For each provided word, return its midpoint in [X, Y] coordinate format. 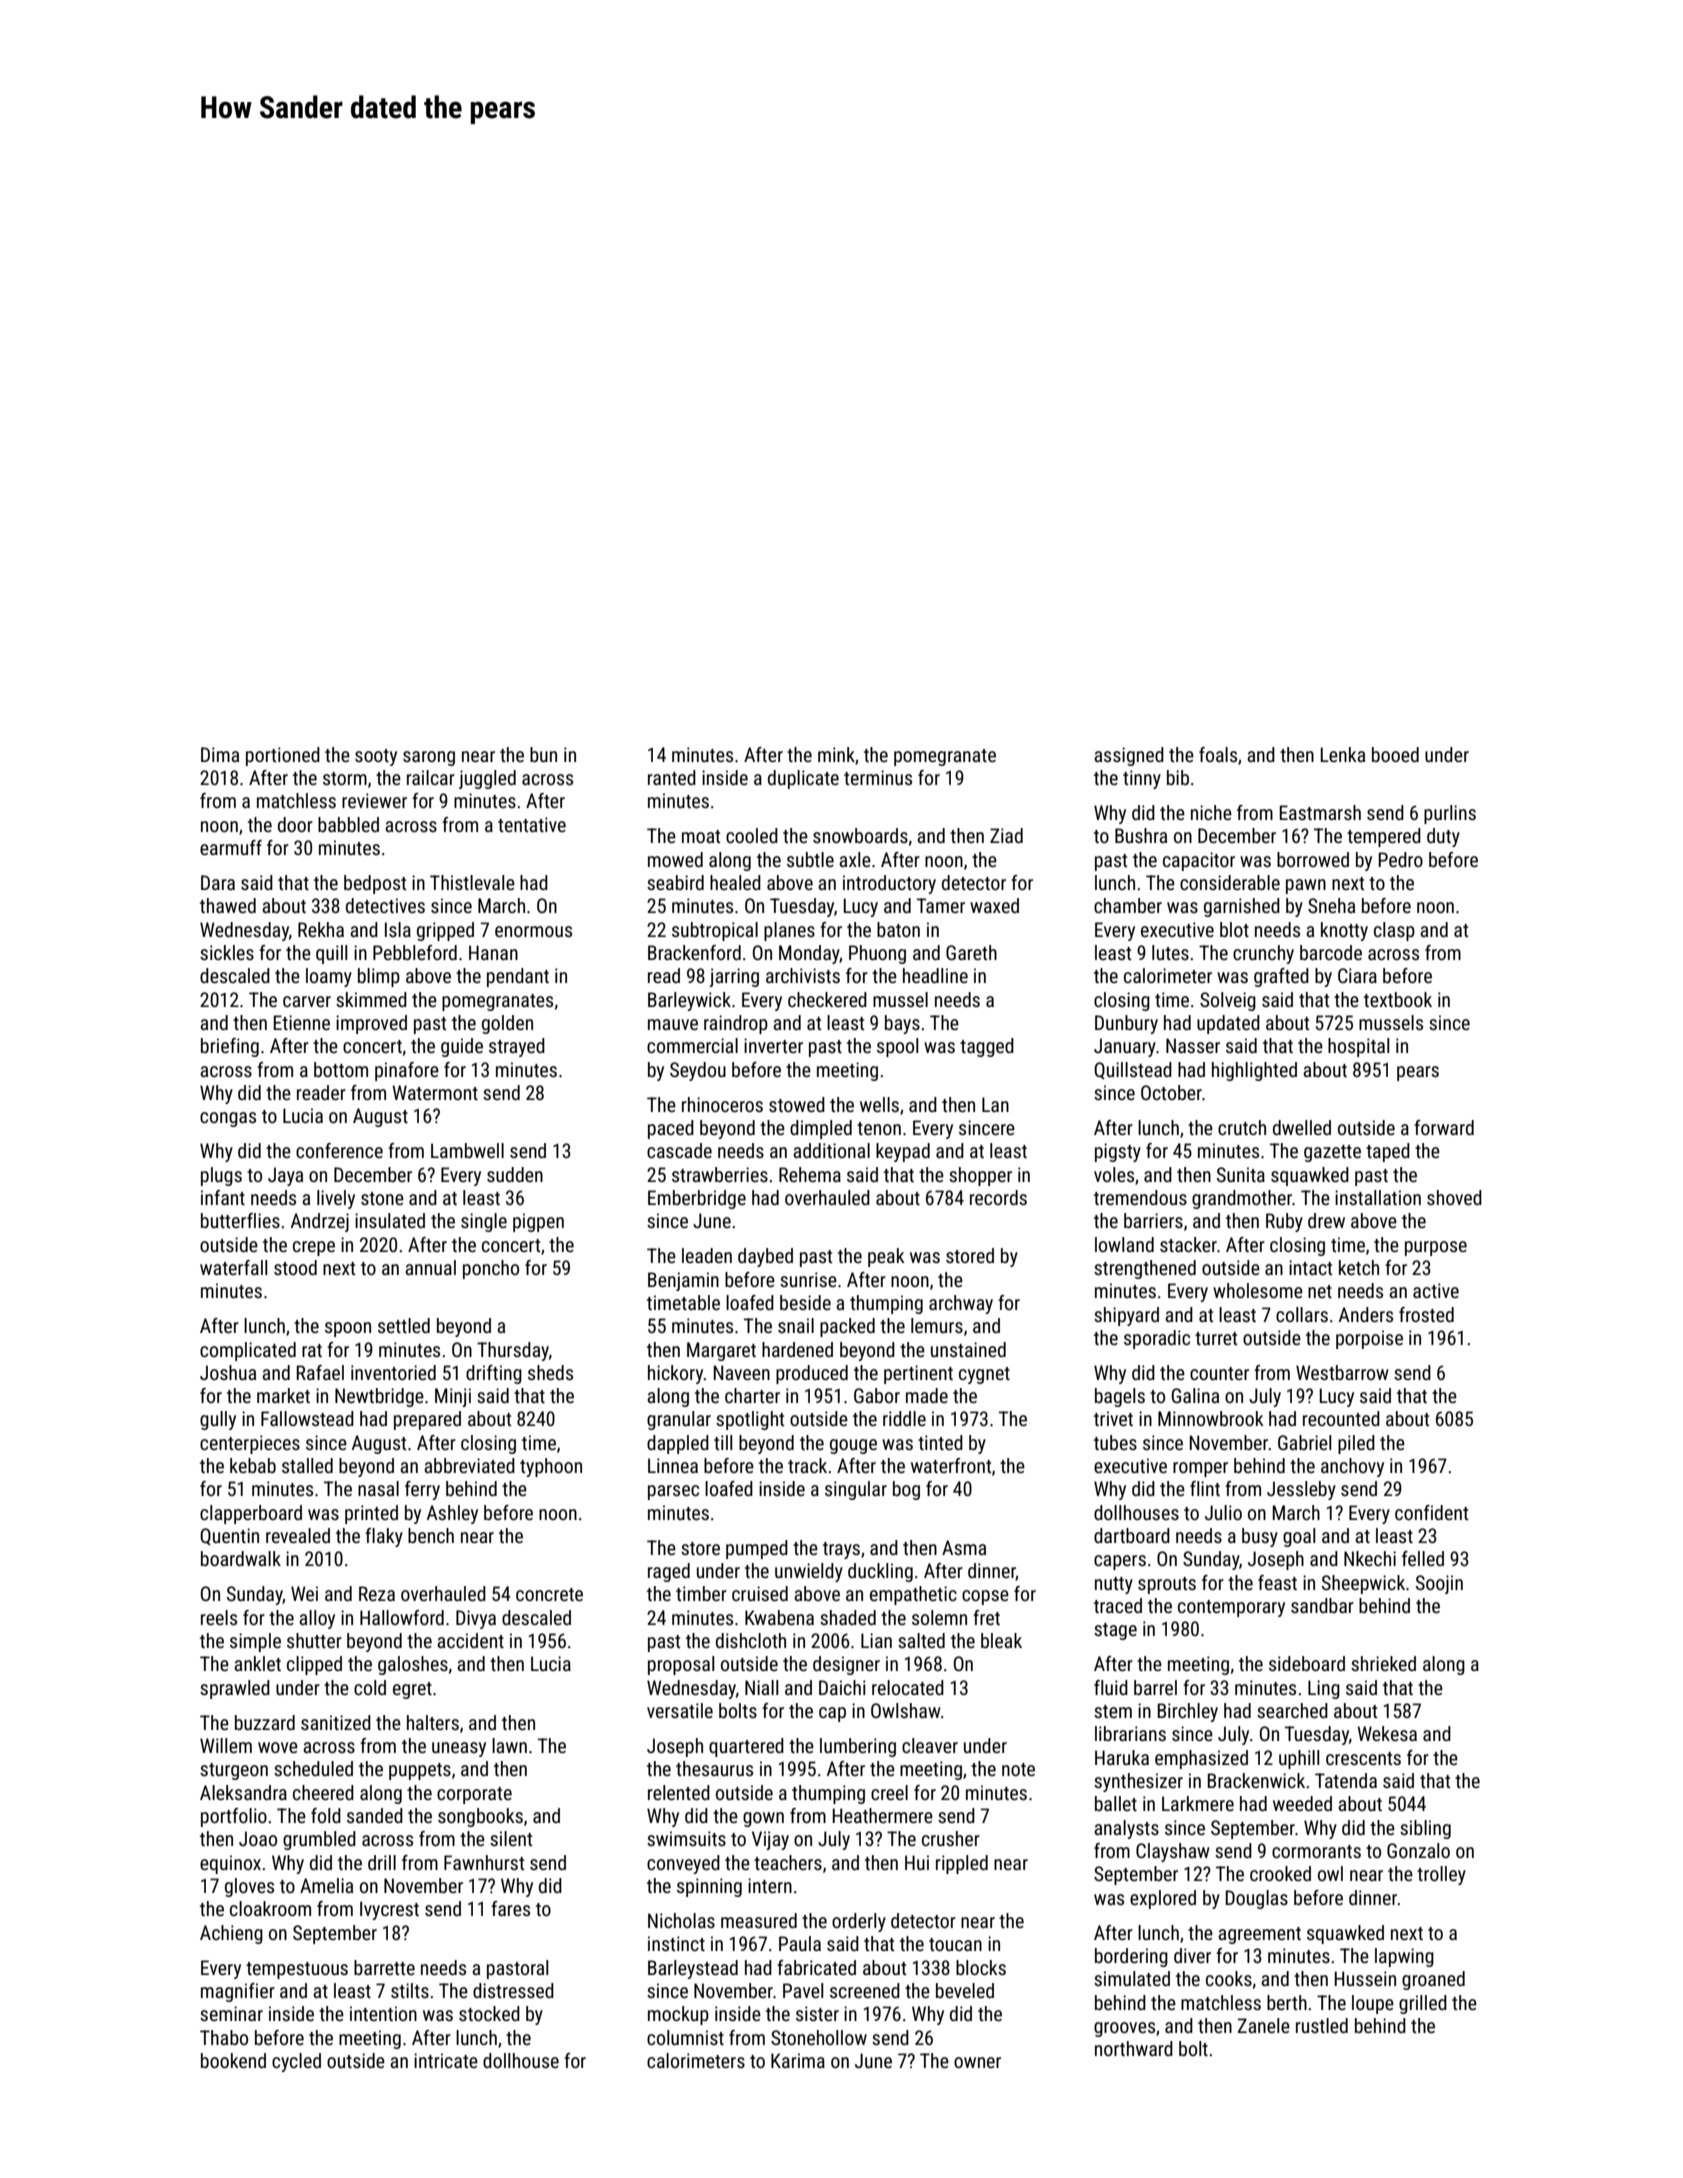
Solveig [1228, 1001]
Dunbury [1126, 1024]
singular [856, 1490]
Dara [218, 882]
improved [371, 1024]
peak [886, 1257]
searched [1292, 1710]
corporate [474, 1795]
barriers [1153, 1220]
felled [1423, 1558]
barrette [384, 1967]
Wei [304, 1593]
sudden [515, 1174]
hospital [1358, 1047]
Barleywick [689, 1001]
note [1018, 1769]
